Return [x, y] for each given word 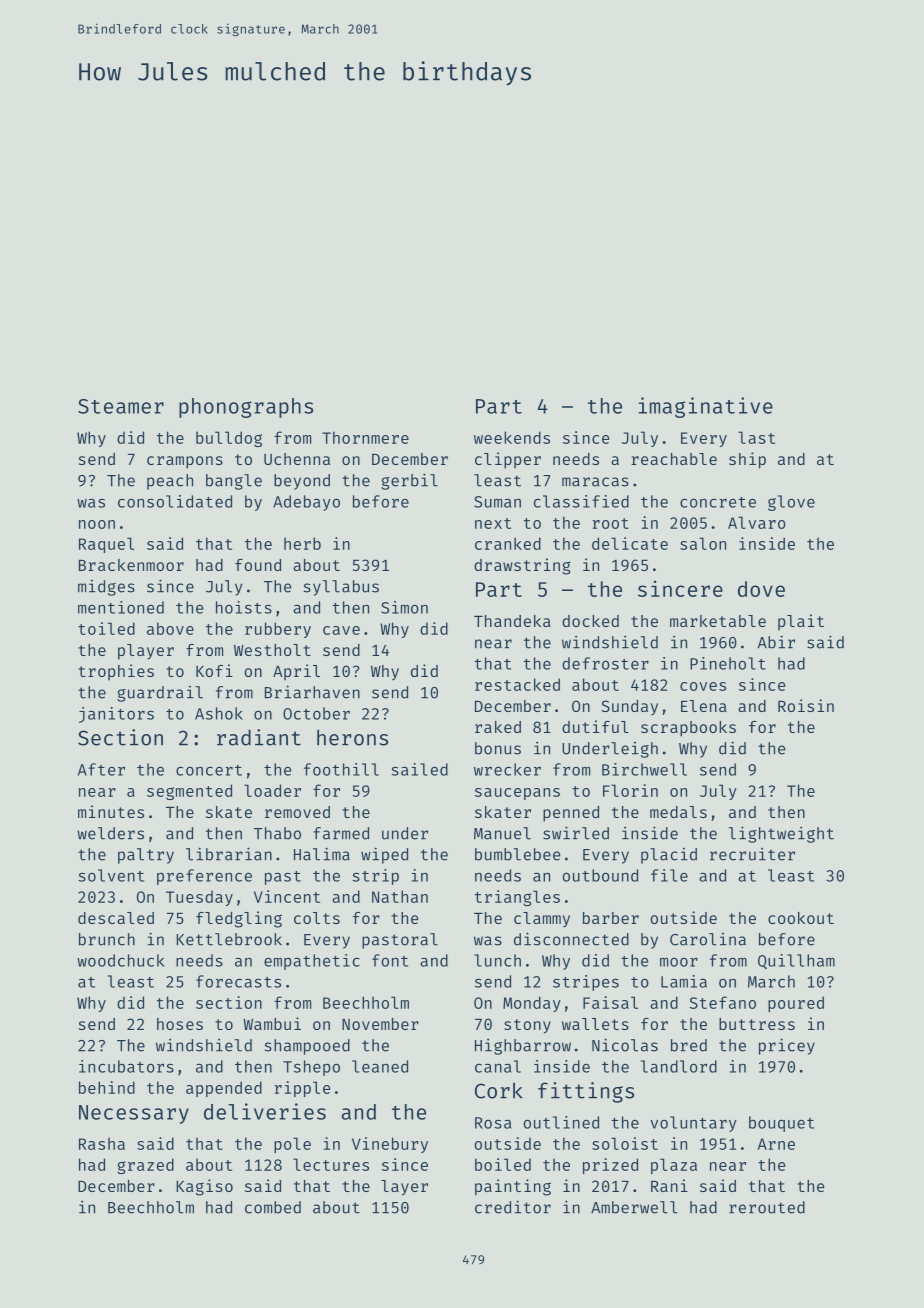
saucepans [517, 794]
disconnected [571, 939]
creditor [513, 1207]
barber [611, 918]
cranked [508, 543]
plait [801, 622]
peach [170, 482]
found [258, 565]
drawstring [522, 566]
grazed [145, 1166]
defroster [605, 663]
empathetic [312, 962]
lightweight [781, 834]
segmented [189, 792]
